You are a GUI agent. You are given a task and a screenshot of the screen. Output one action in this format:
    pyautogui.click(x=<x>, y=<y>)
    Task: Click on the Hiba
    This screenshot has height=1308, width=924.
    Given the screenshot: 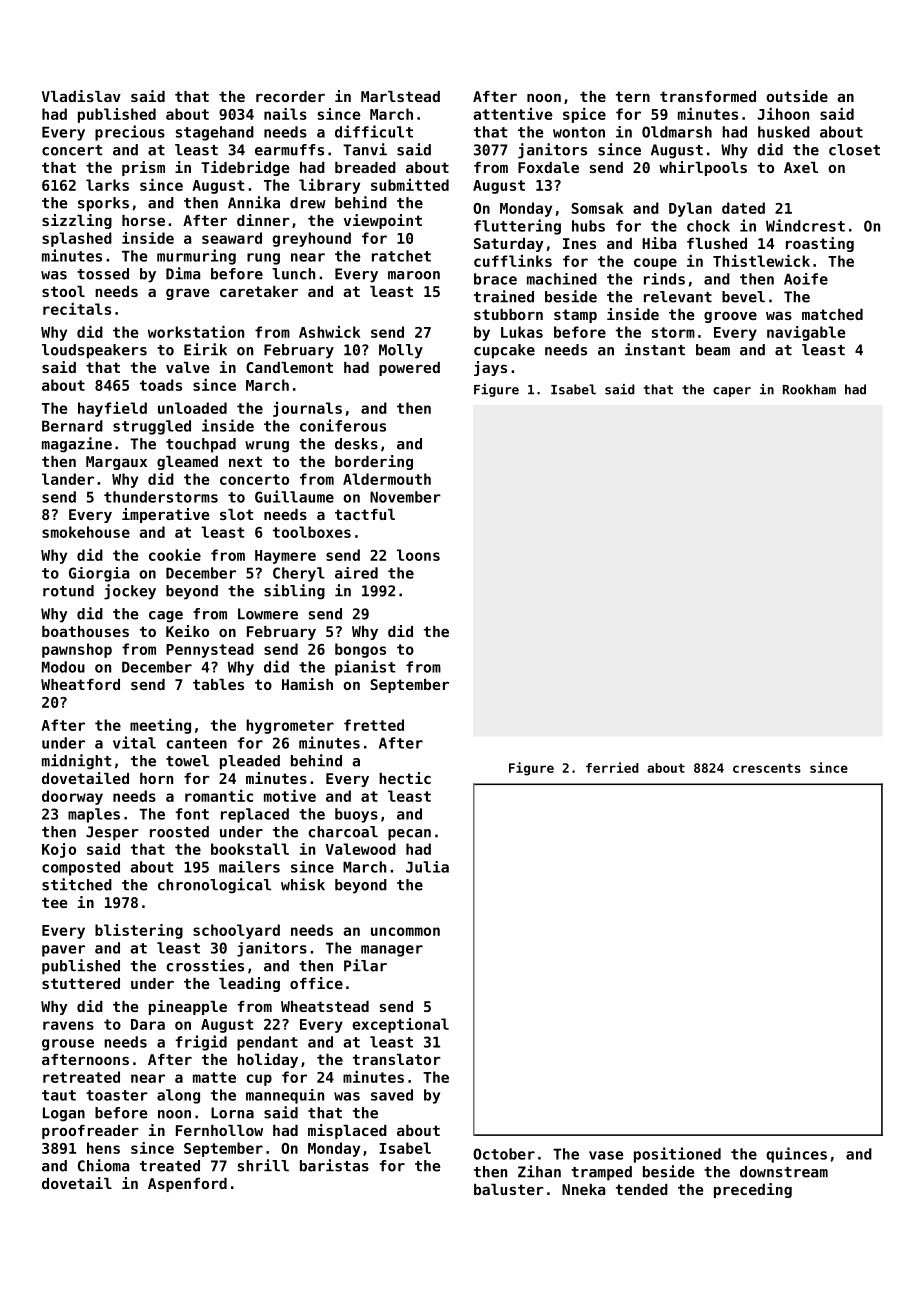 What is the action you would take?
    pyautogui.click(x=659, y=243)
